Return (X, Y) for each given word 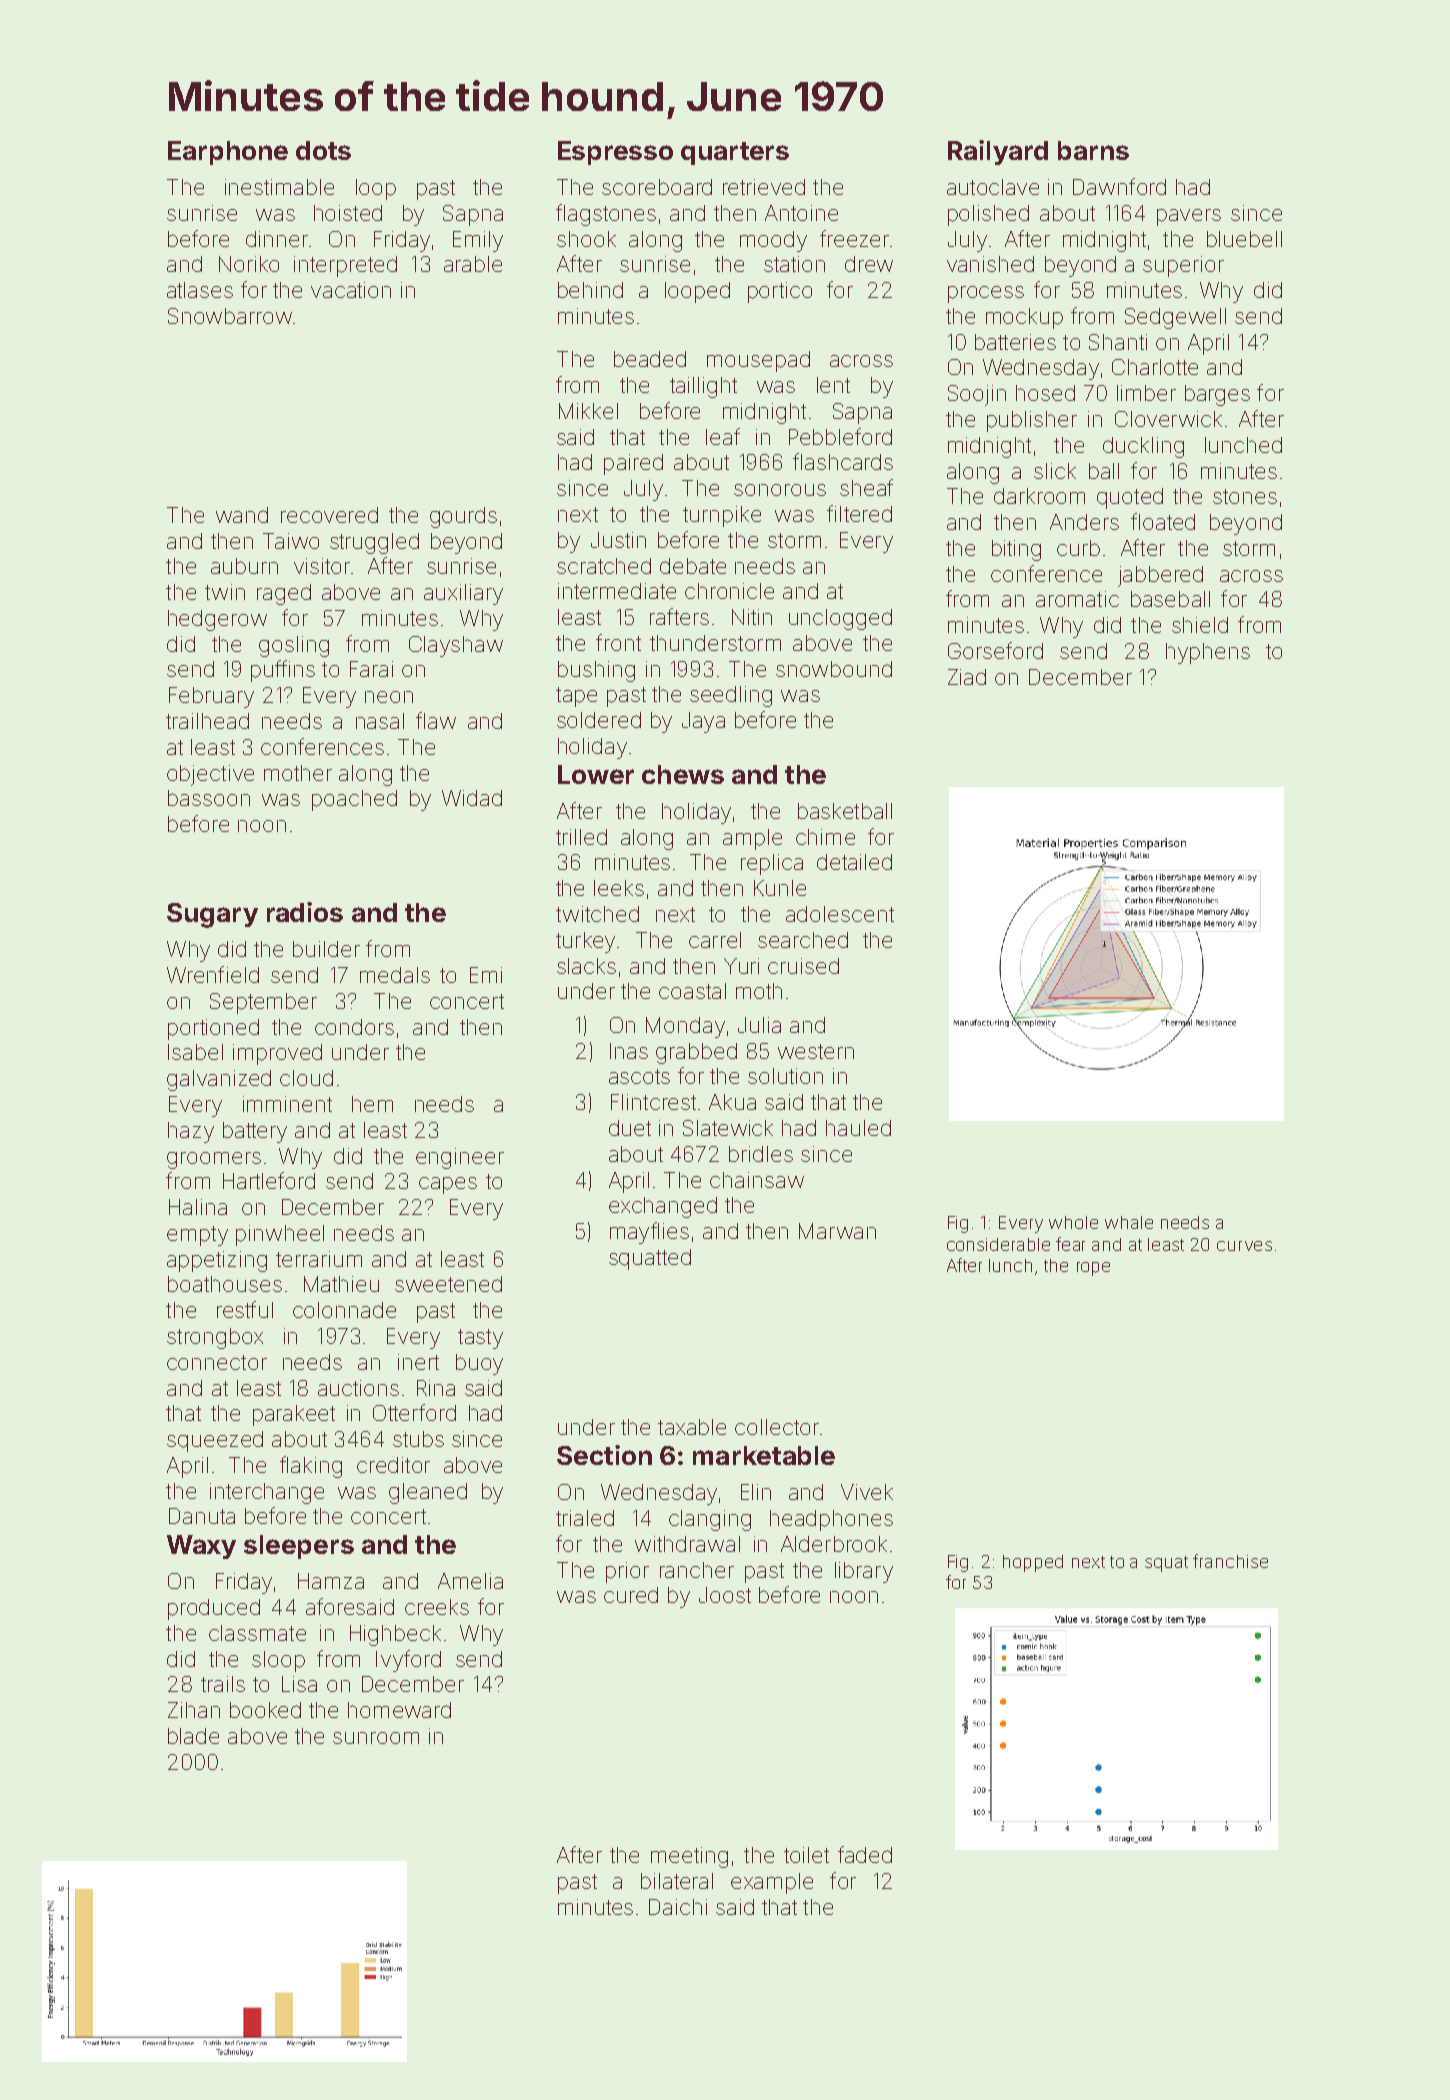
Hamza (331, 1581)
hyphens (1208, 653)
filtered (859, 513)
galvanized (219, 1080)
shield (1200, 625)
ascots (639, 1076)
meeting (689, 1857)
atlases (200, 290)
